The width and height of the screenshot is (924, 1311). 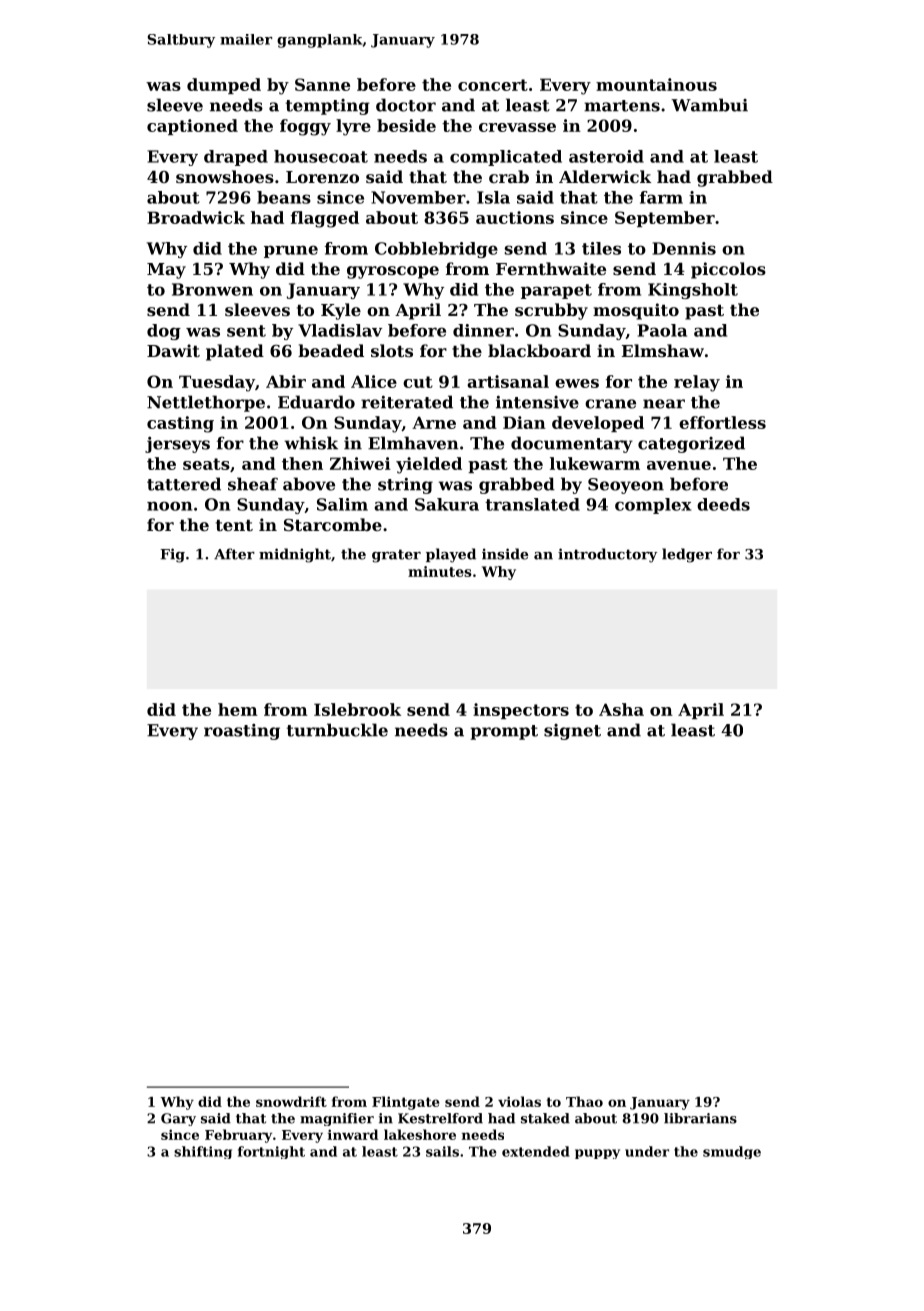 I want to click on Lorenzo, so click(x=322, y=177).
